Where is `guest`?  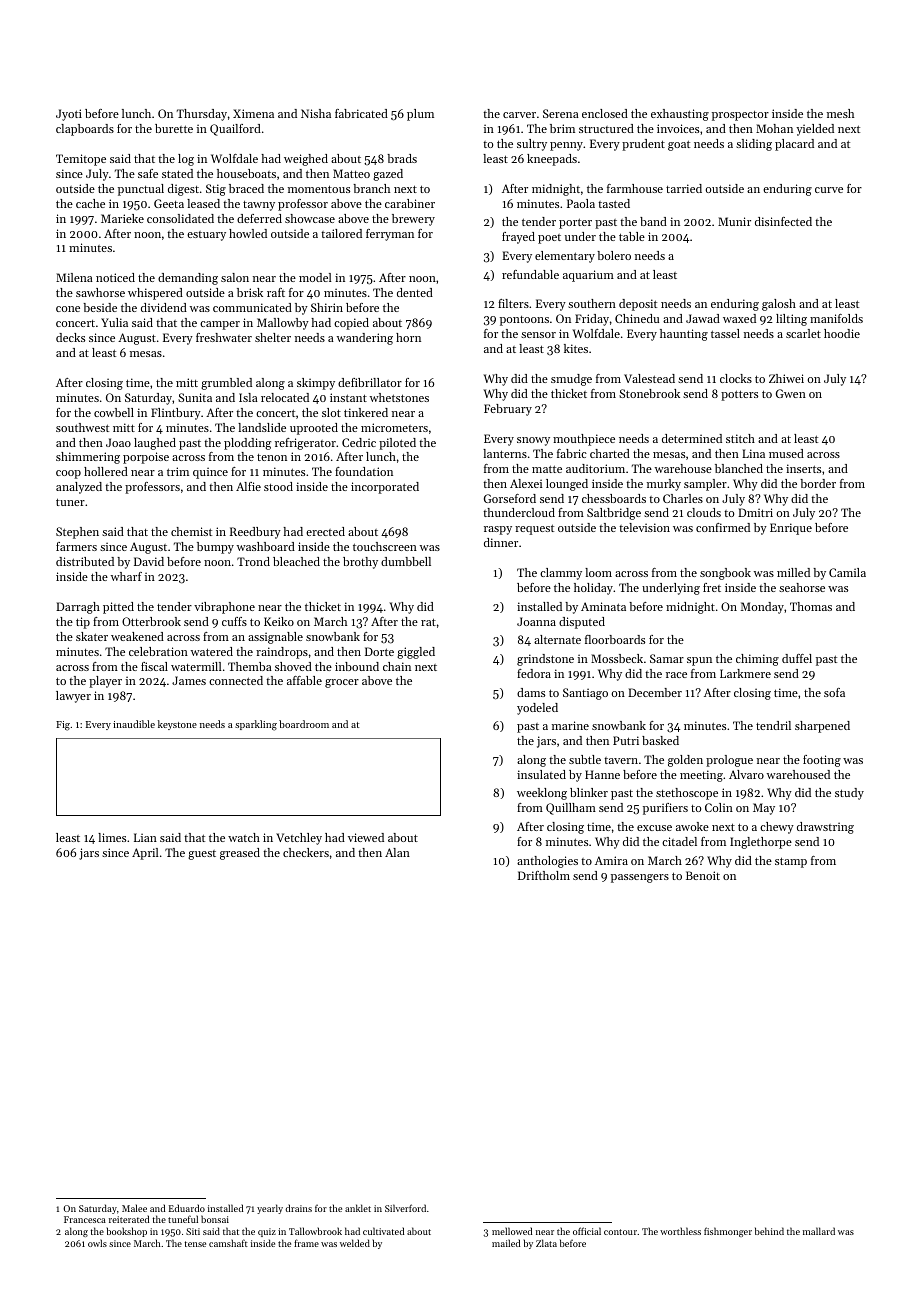 guest is located at coordinates (202, 855).
